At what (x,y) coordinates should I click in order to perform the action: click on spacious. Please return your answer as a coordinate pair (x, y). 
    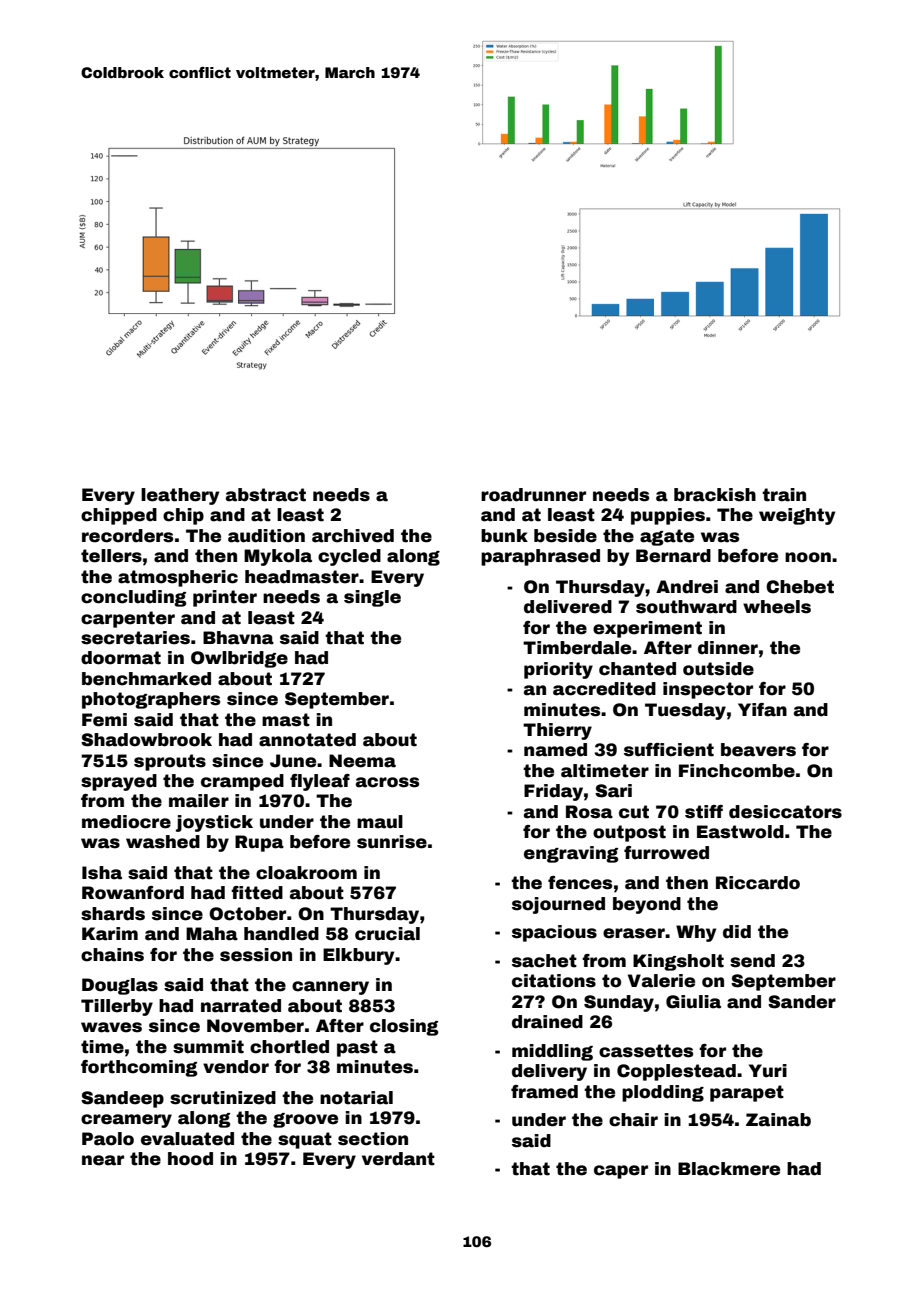
    Looking at the image, I should click on (554, 933).
